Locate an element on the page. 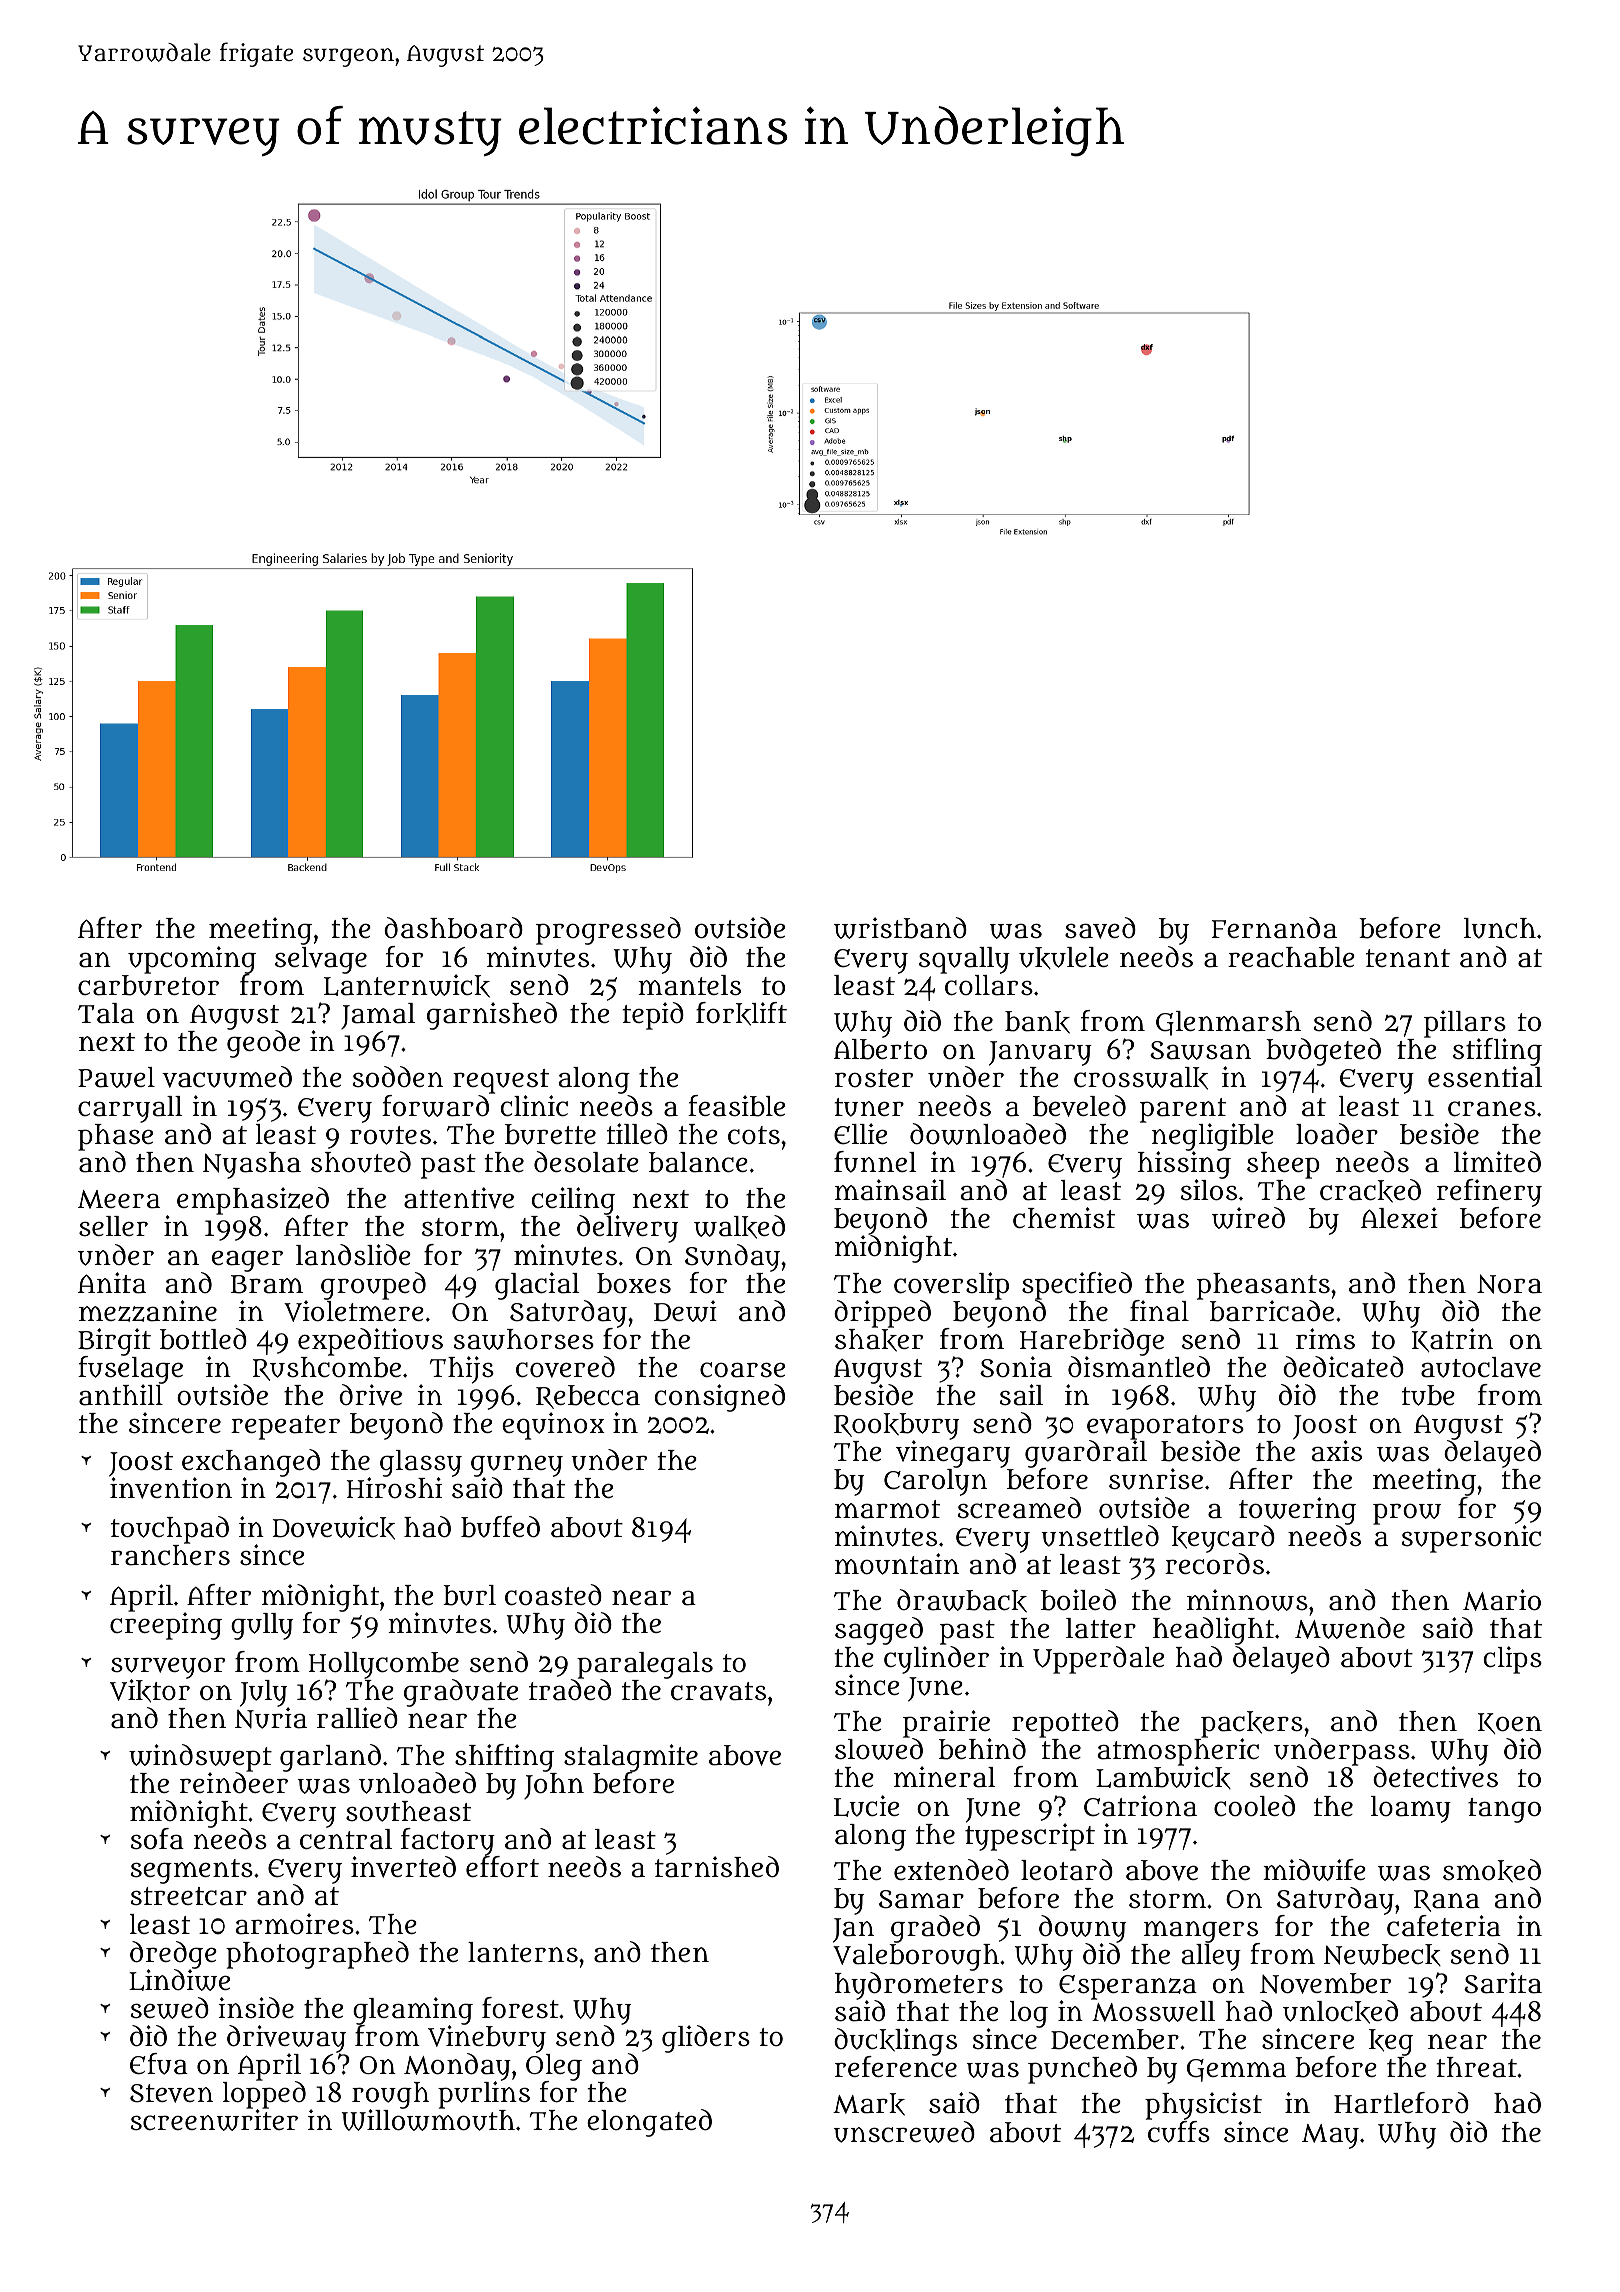 This page has width=1620, height=2292. unlocked is located at coordinates (1340, 2012).
